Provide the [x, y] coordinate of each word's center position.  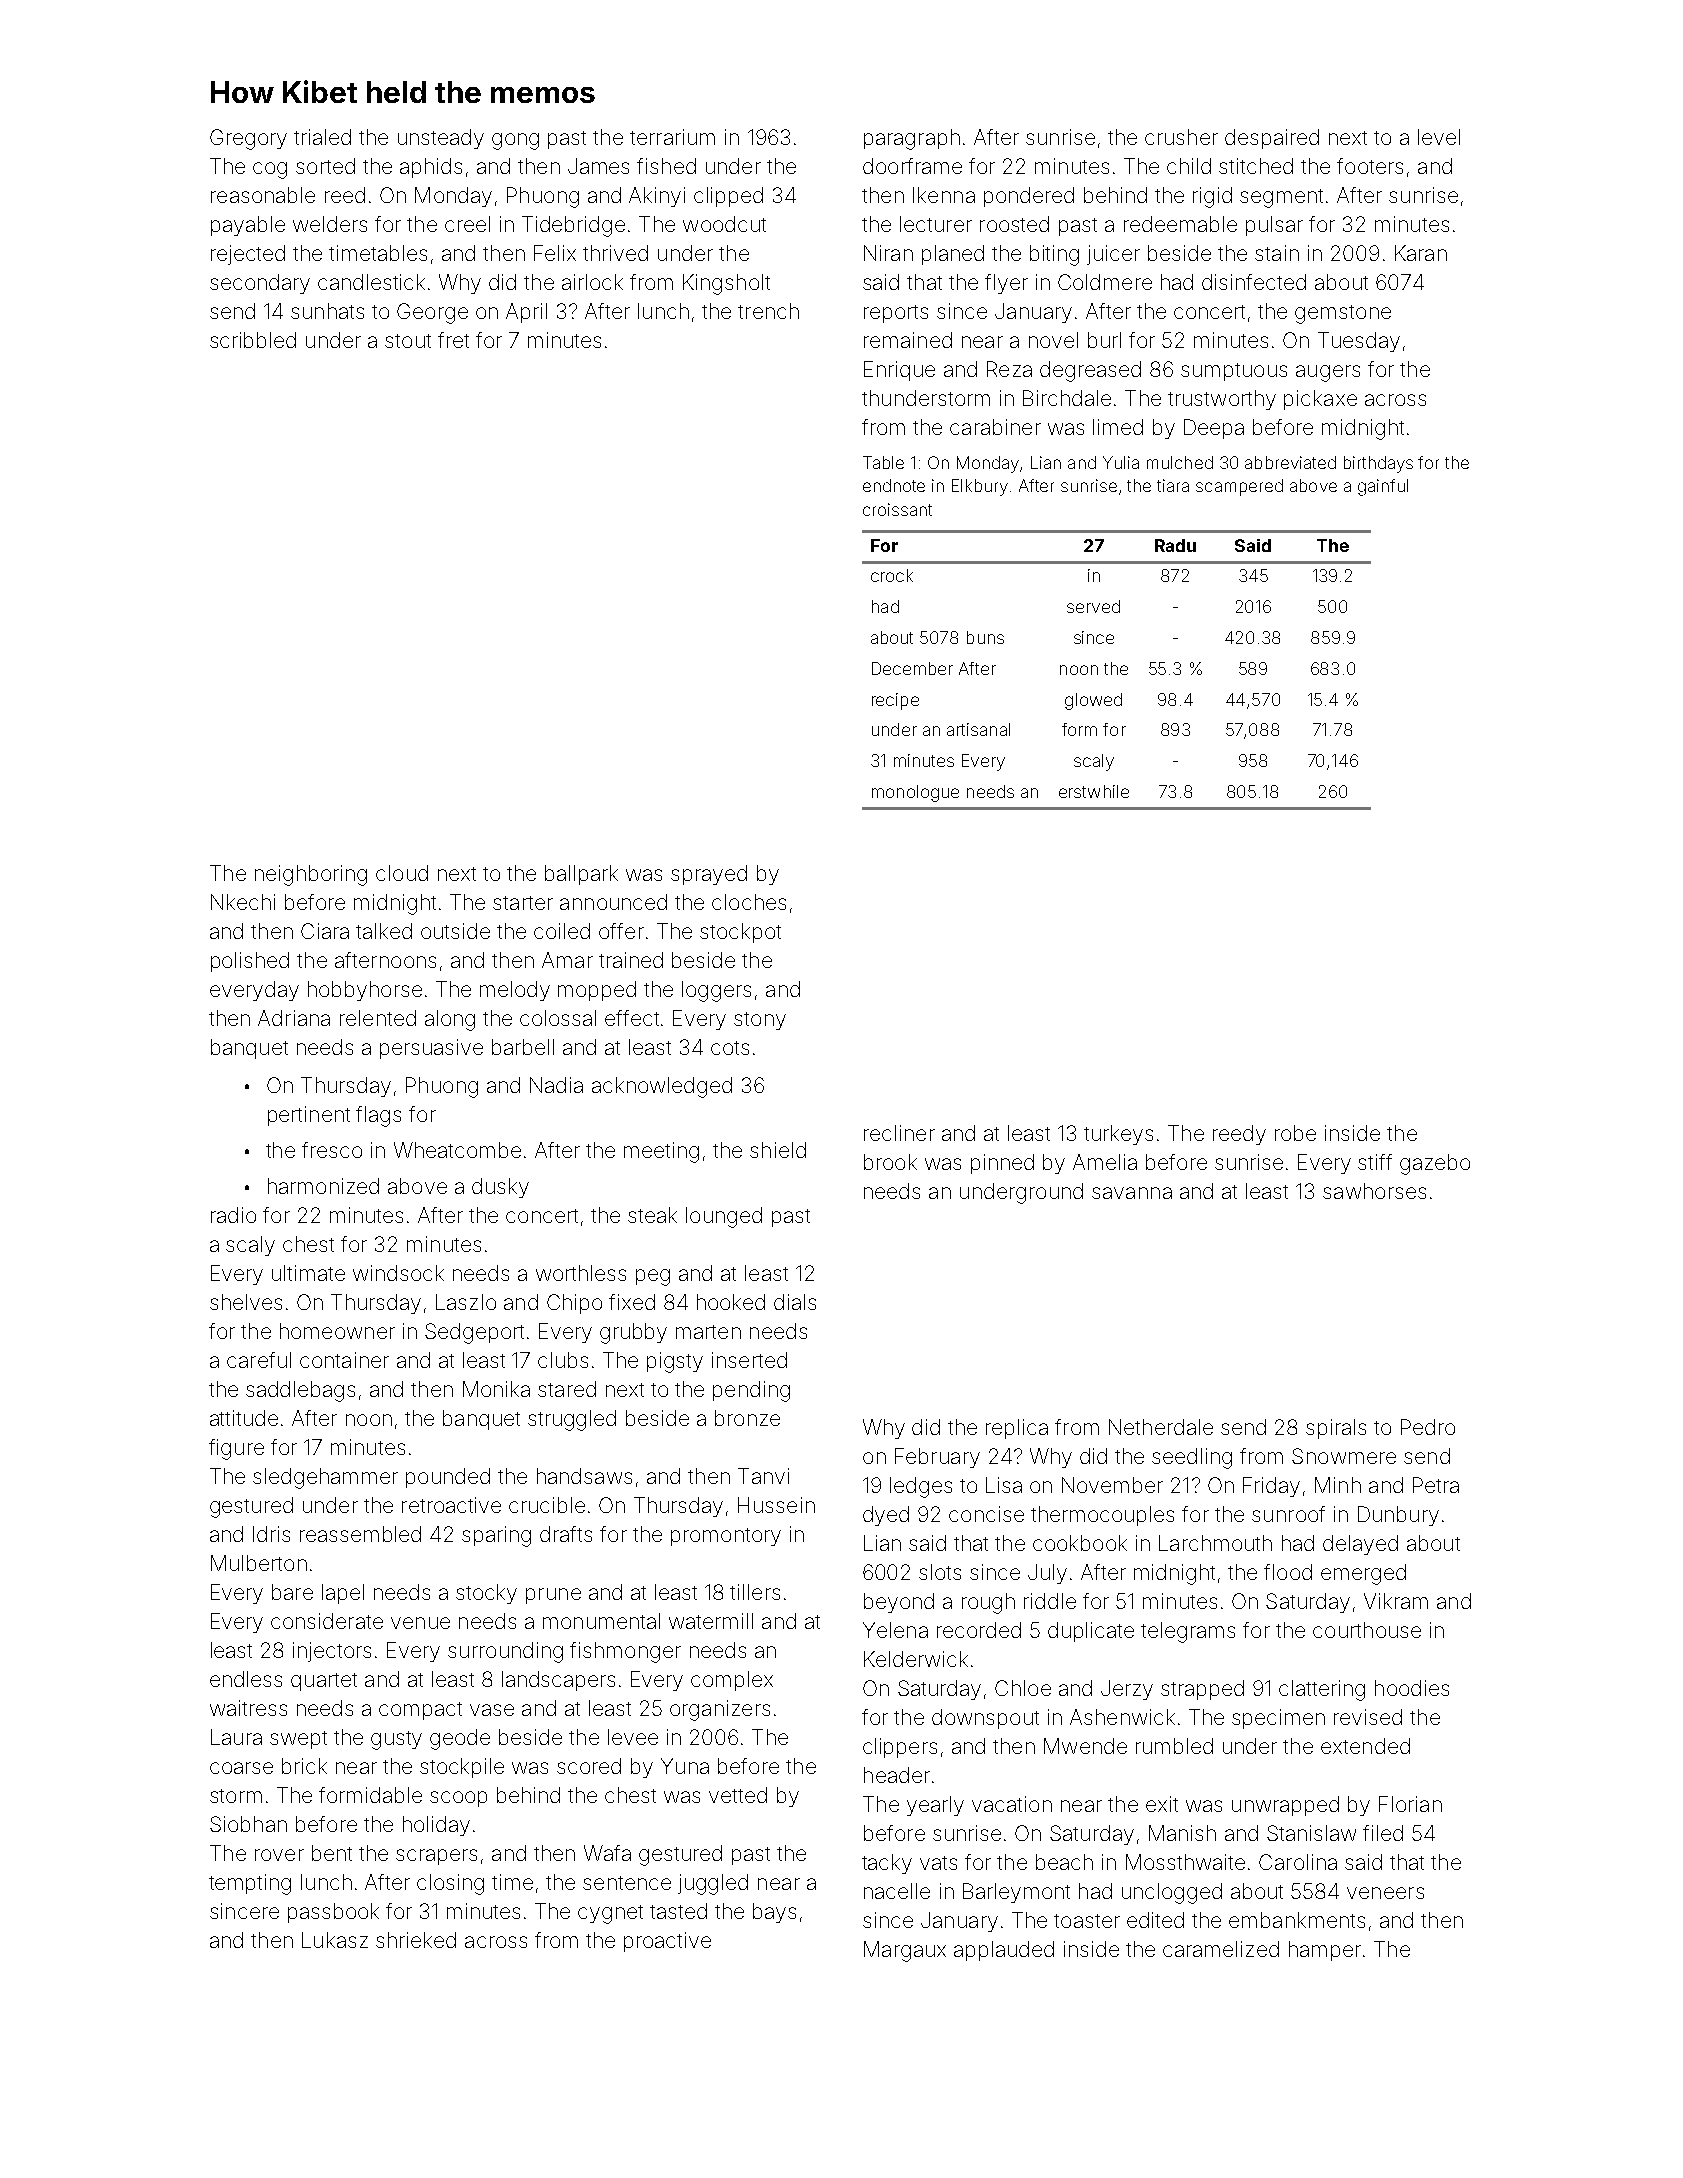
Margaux [905, 1951]
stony [760, 1021]
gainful [1383, 487]
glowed [1093, 701]
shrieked [416, 1940]
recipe [895, 701]
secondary [260, 284]
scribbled [253, 340]
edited [1155, 1920]
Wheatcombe [457, 1150]
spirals [1336, 1429]
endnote [894, 485]
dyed [886, 1516]
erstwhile [1094, 791]
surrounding [505, 1652]
